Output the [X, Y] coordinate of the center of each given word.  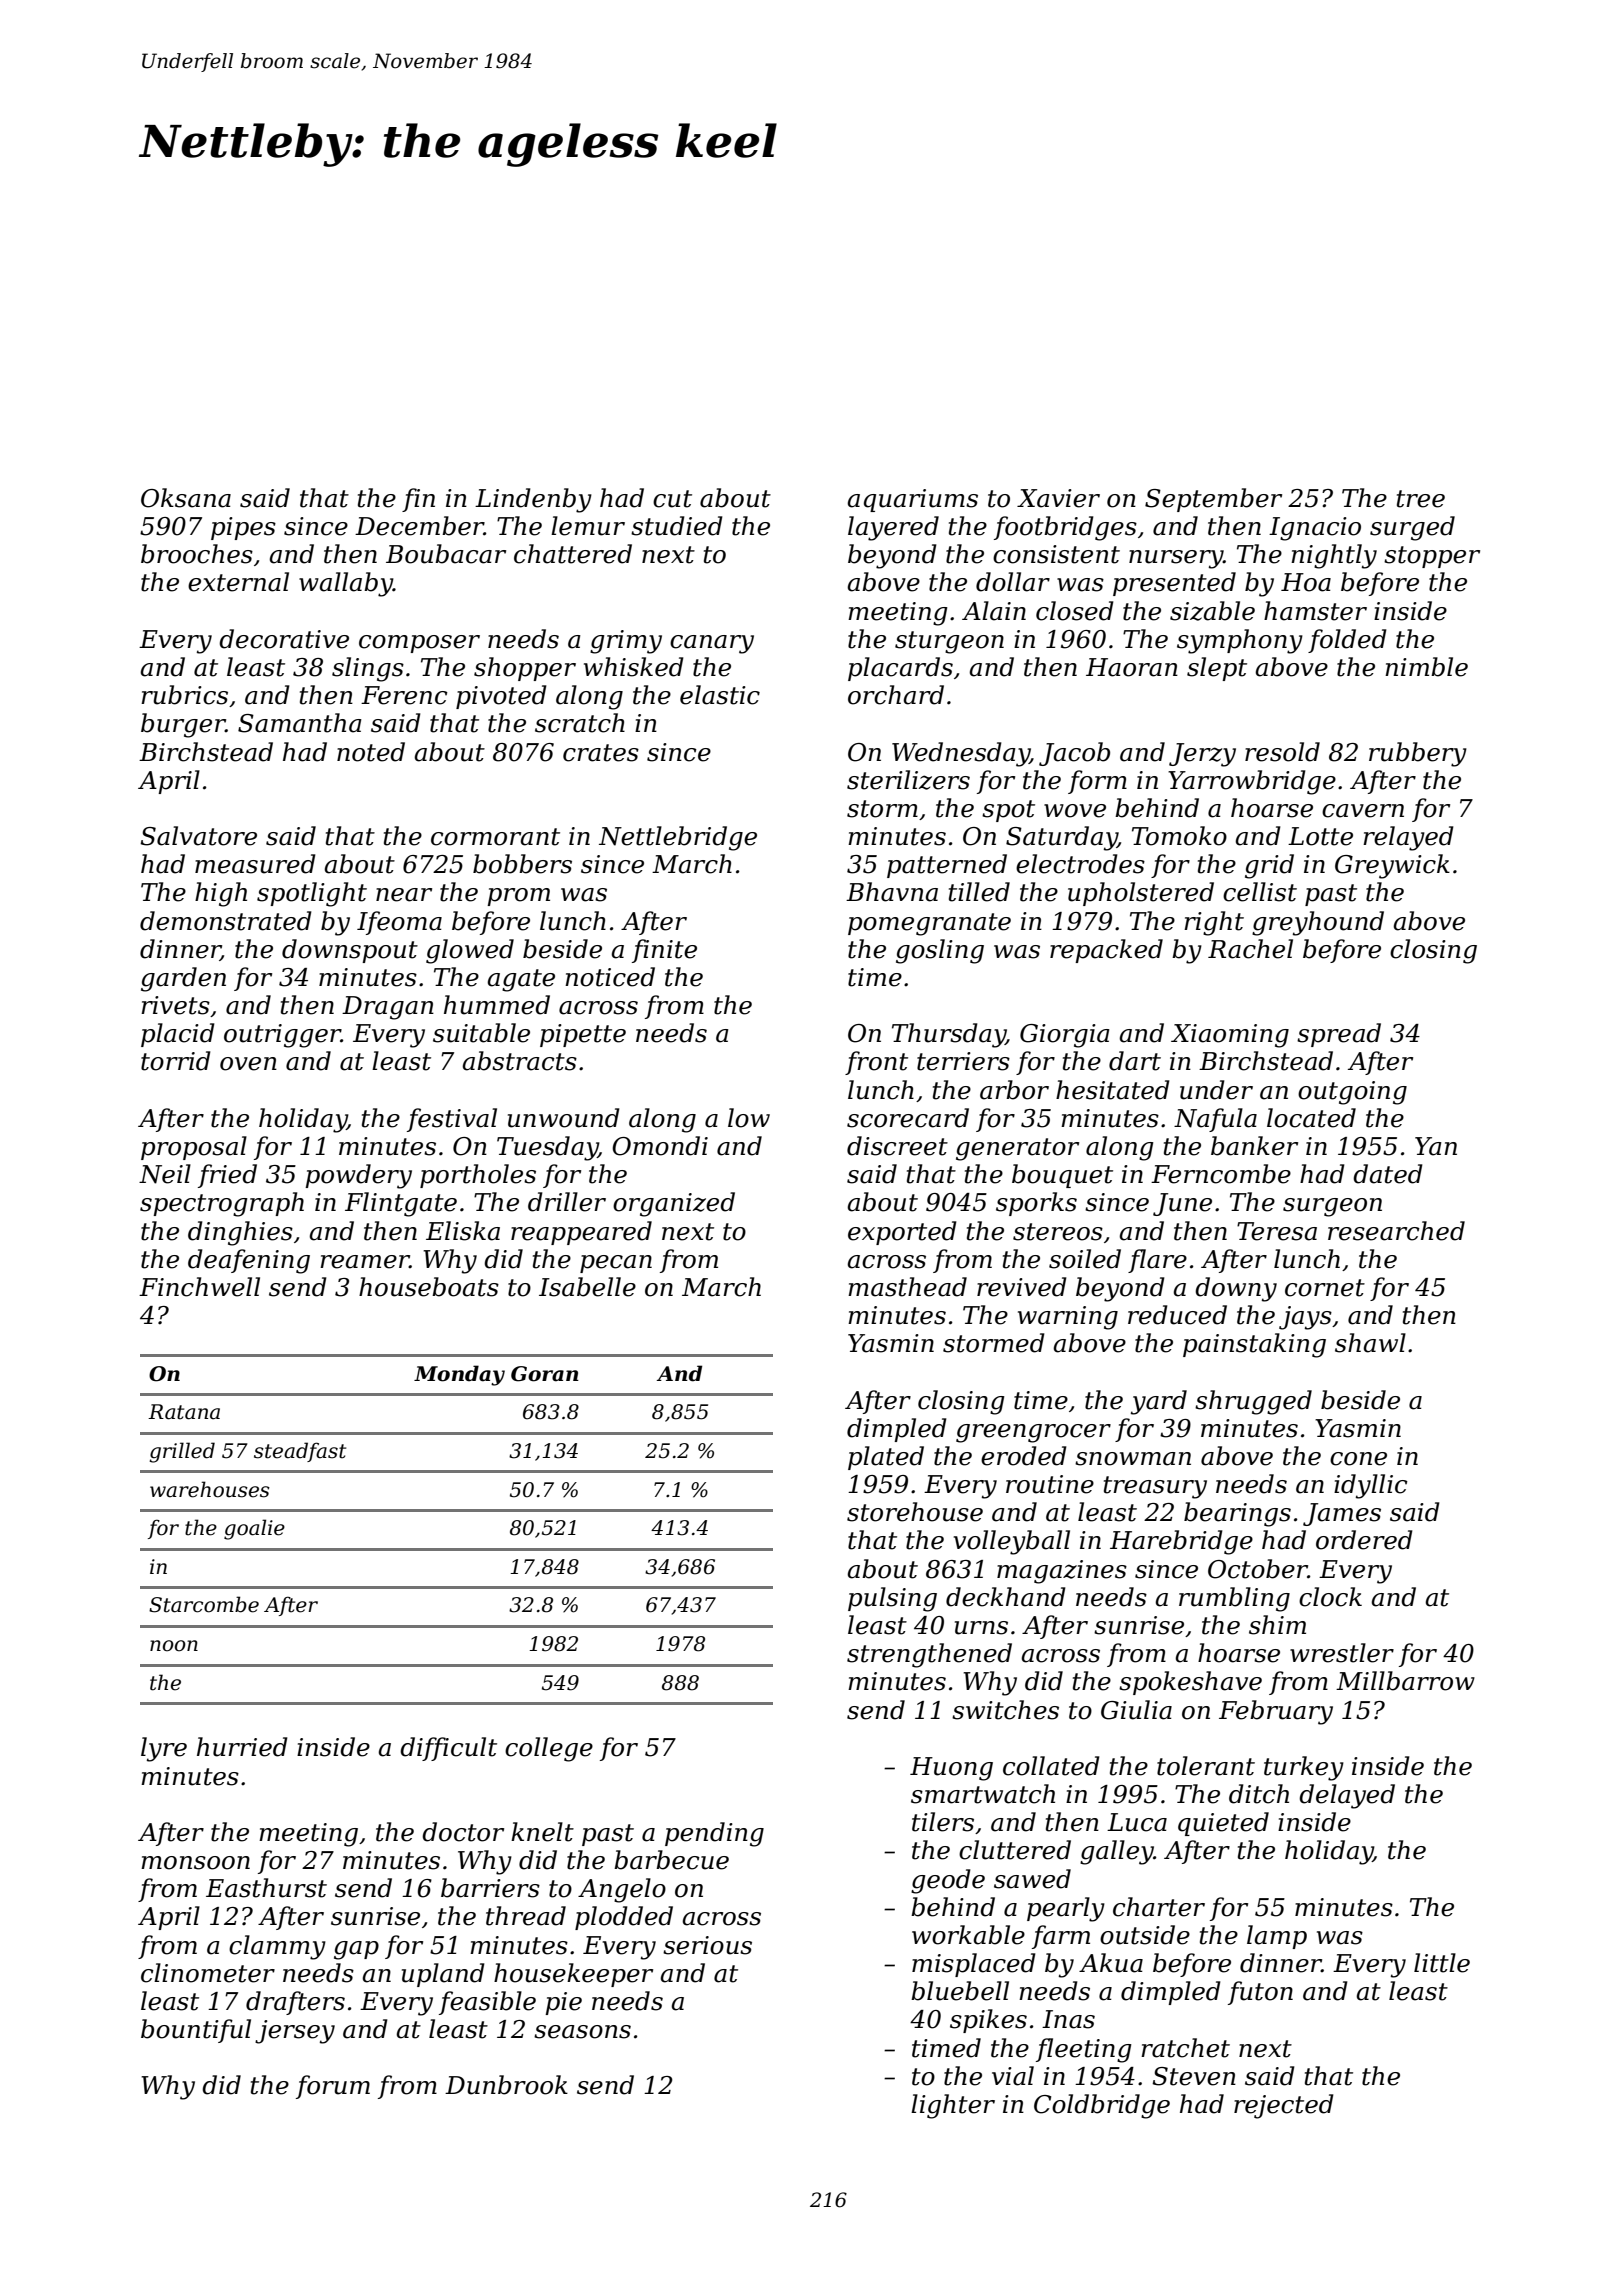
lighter [953, 2106]
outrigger [282, 1036]
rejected [1284, 2106]
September [1213, 500]
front [876, 1063]
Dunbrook [506, 2085]
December [419, 526]
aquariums [912, 500]
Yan [1436, 1146]
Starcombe [204, 1604]
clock [1330, 1597]
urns [981, 1628]
